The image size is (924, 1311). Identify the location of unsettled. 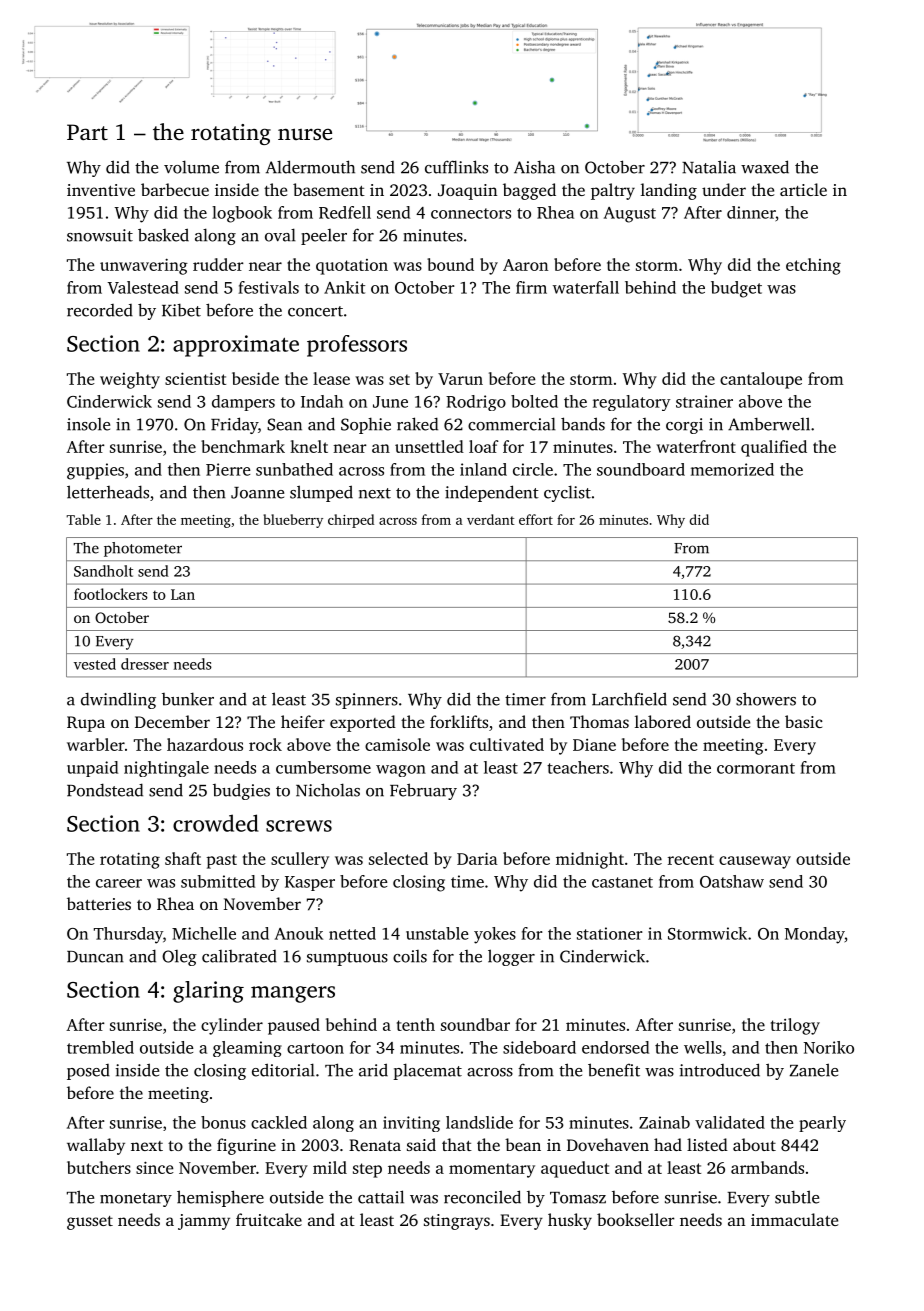
(429, 446).
